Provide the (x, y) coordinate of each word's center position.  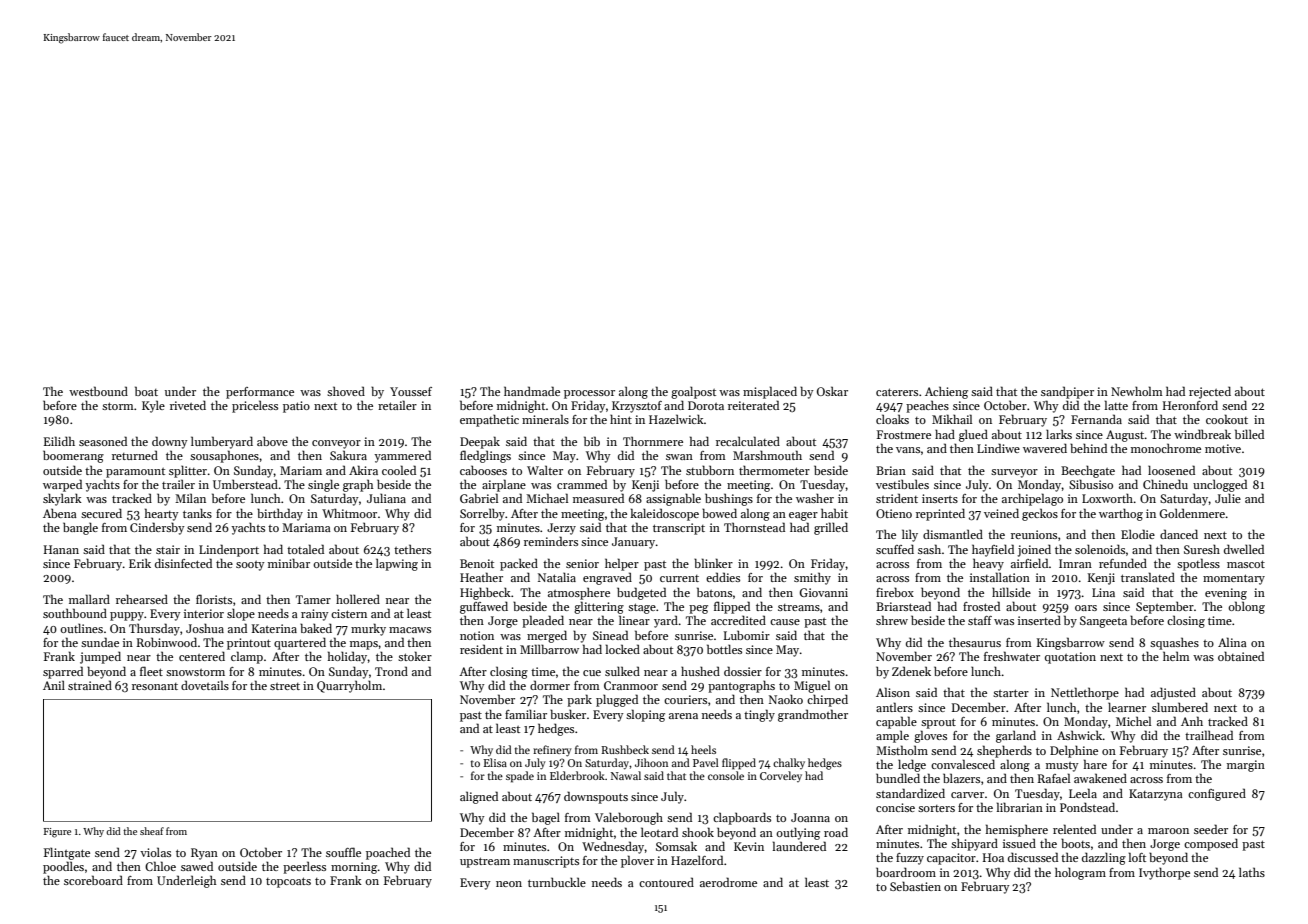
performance (260, 393)
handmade (532, 391)
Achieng (946, 392)
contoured (666, 882)
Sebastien (915, 886)
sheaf (152, 831)
